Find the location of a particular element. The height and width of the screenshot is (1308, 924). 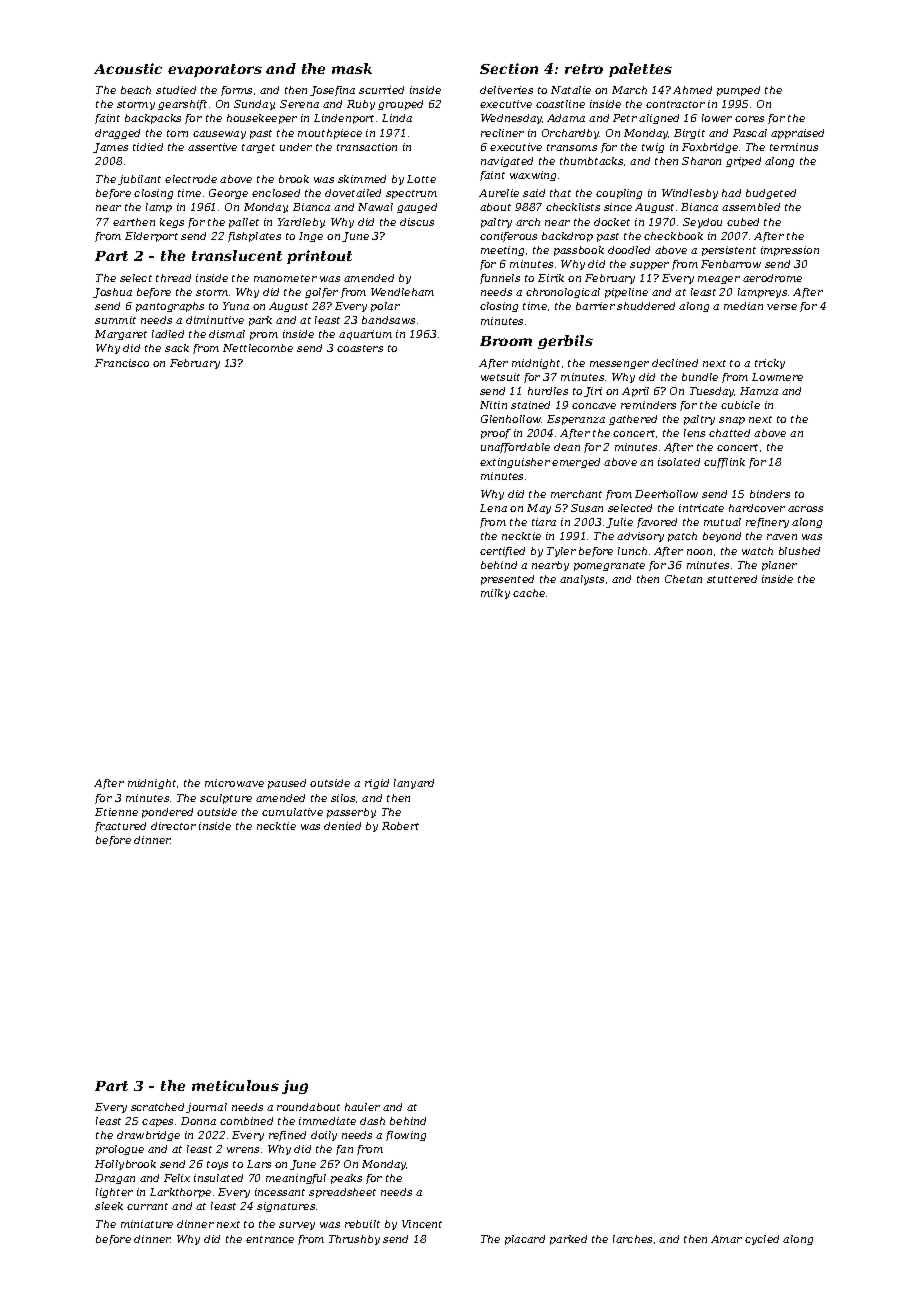

flowing is located at coordinates (406, 1136).
